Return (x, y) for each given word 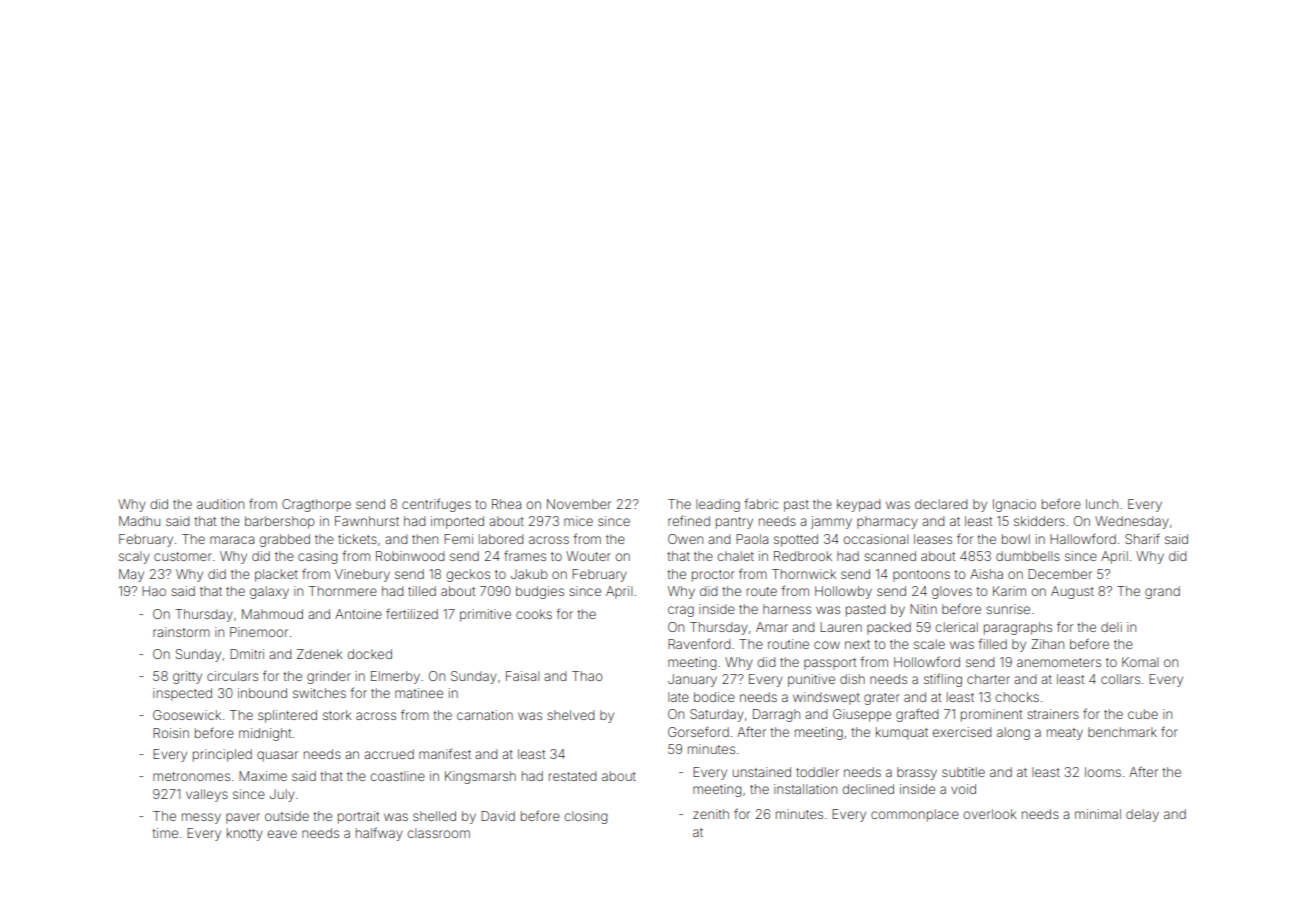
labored (501, 539)
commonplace (915, 815)
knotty (245, 834)
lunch (1102, 504)
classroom (438, 833)
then (425, 539)
